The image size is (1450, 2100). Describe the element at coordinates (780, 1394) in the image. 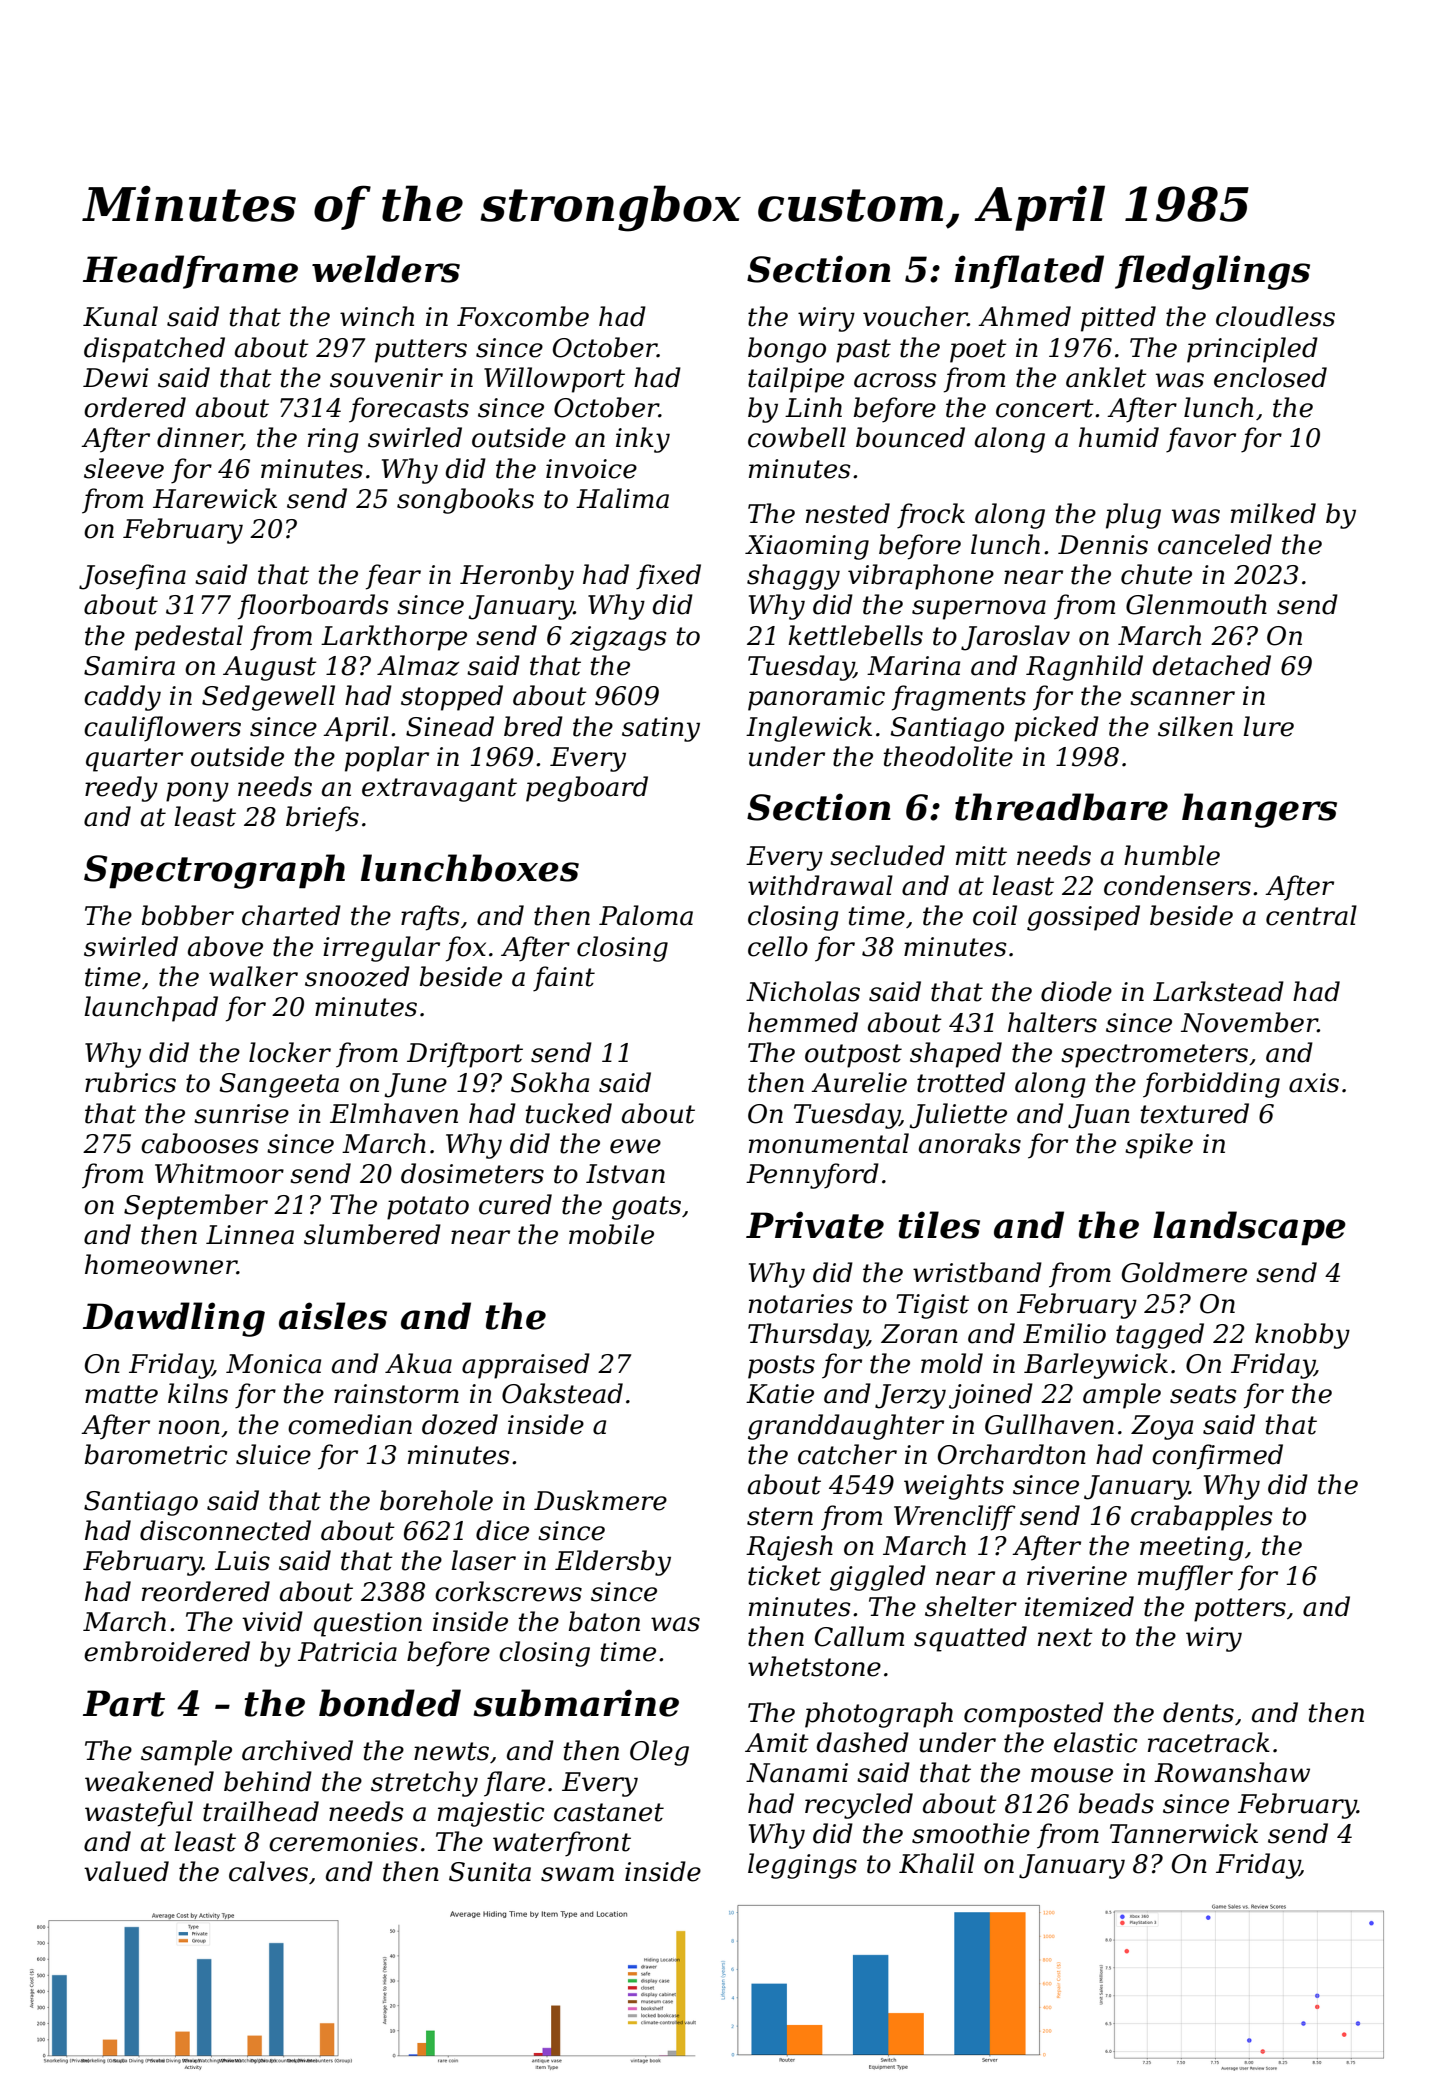

I see `Katie` at that location.
